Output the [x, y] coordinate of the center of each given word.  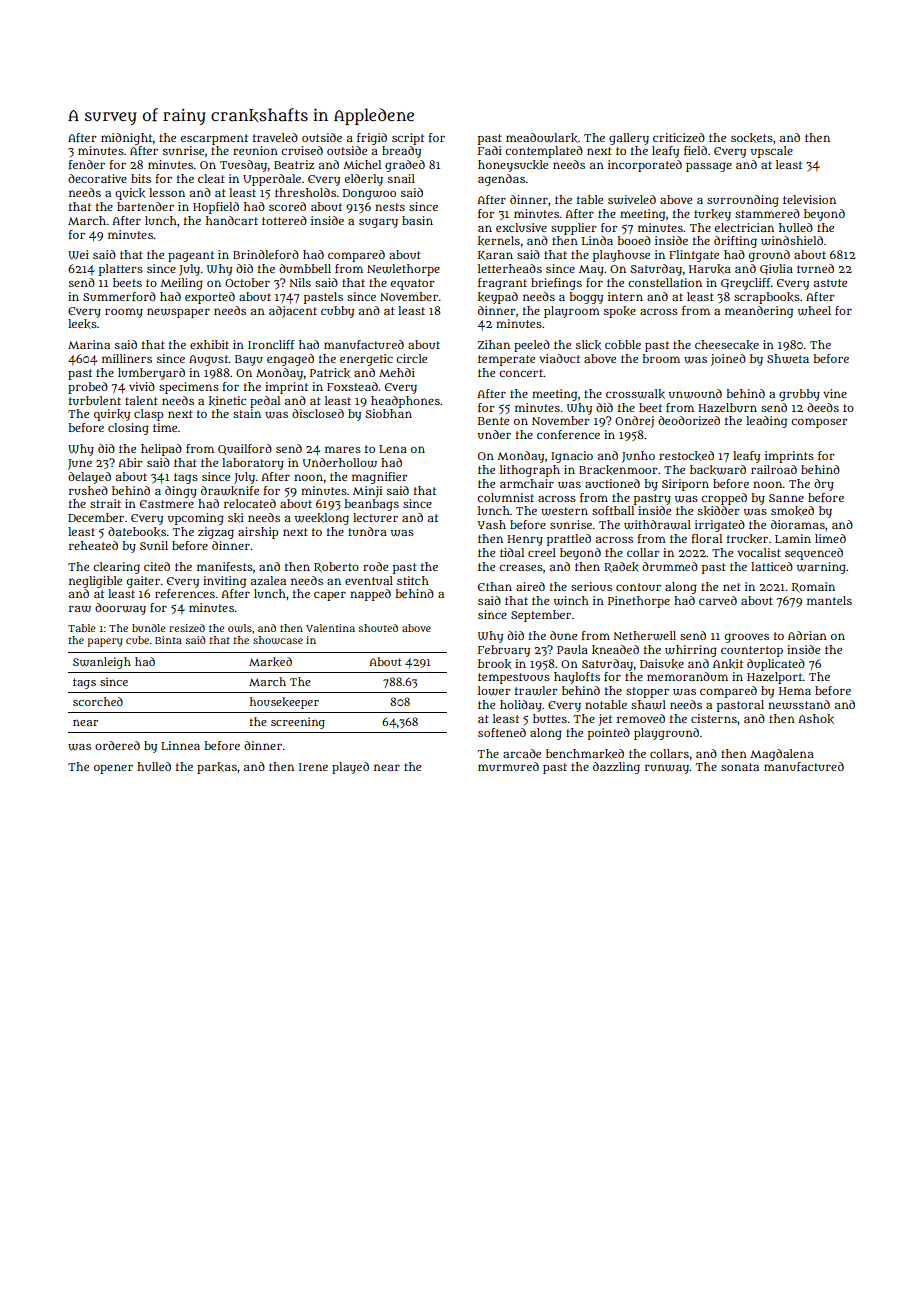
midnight [127, 139]
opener [113, 769]
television [809, 199]
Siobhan [388, 413]
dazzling [616, 768]
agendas [501, 180]
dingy [181, 492]
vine [835, 393]
